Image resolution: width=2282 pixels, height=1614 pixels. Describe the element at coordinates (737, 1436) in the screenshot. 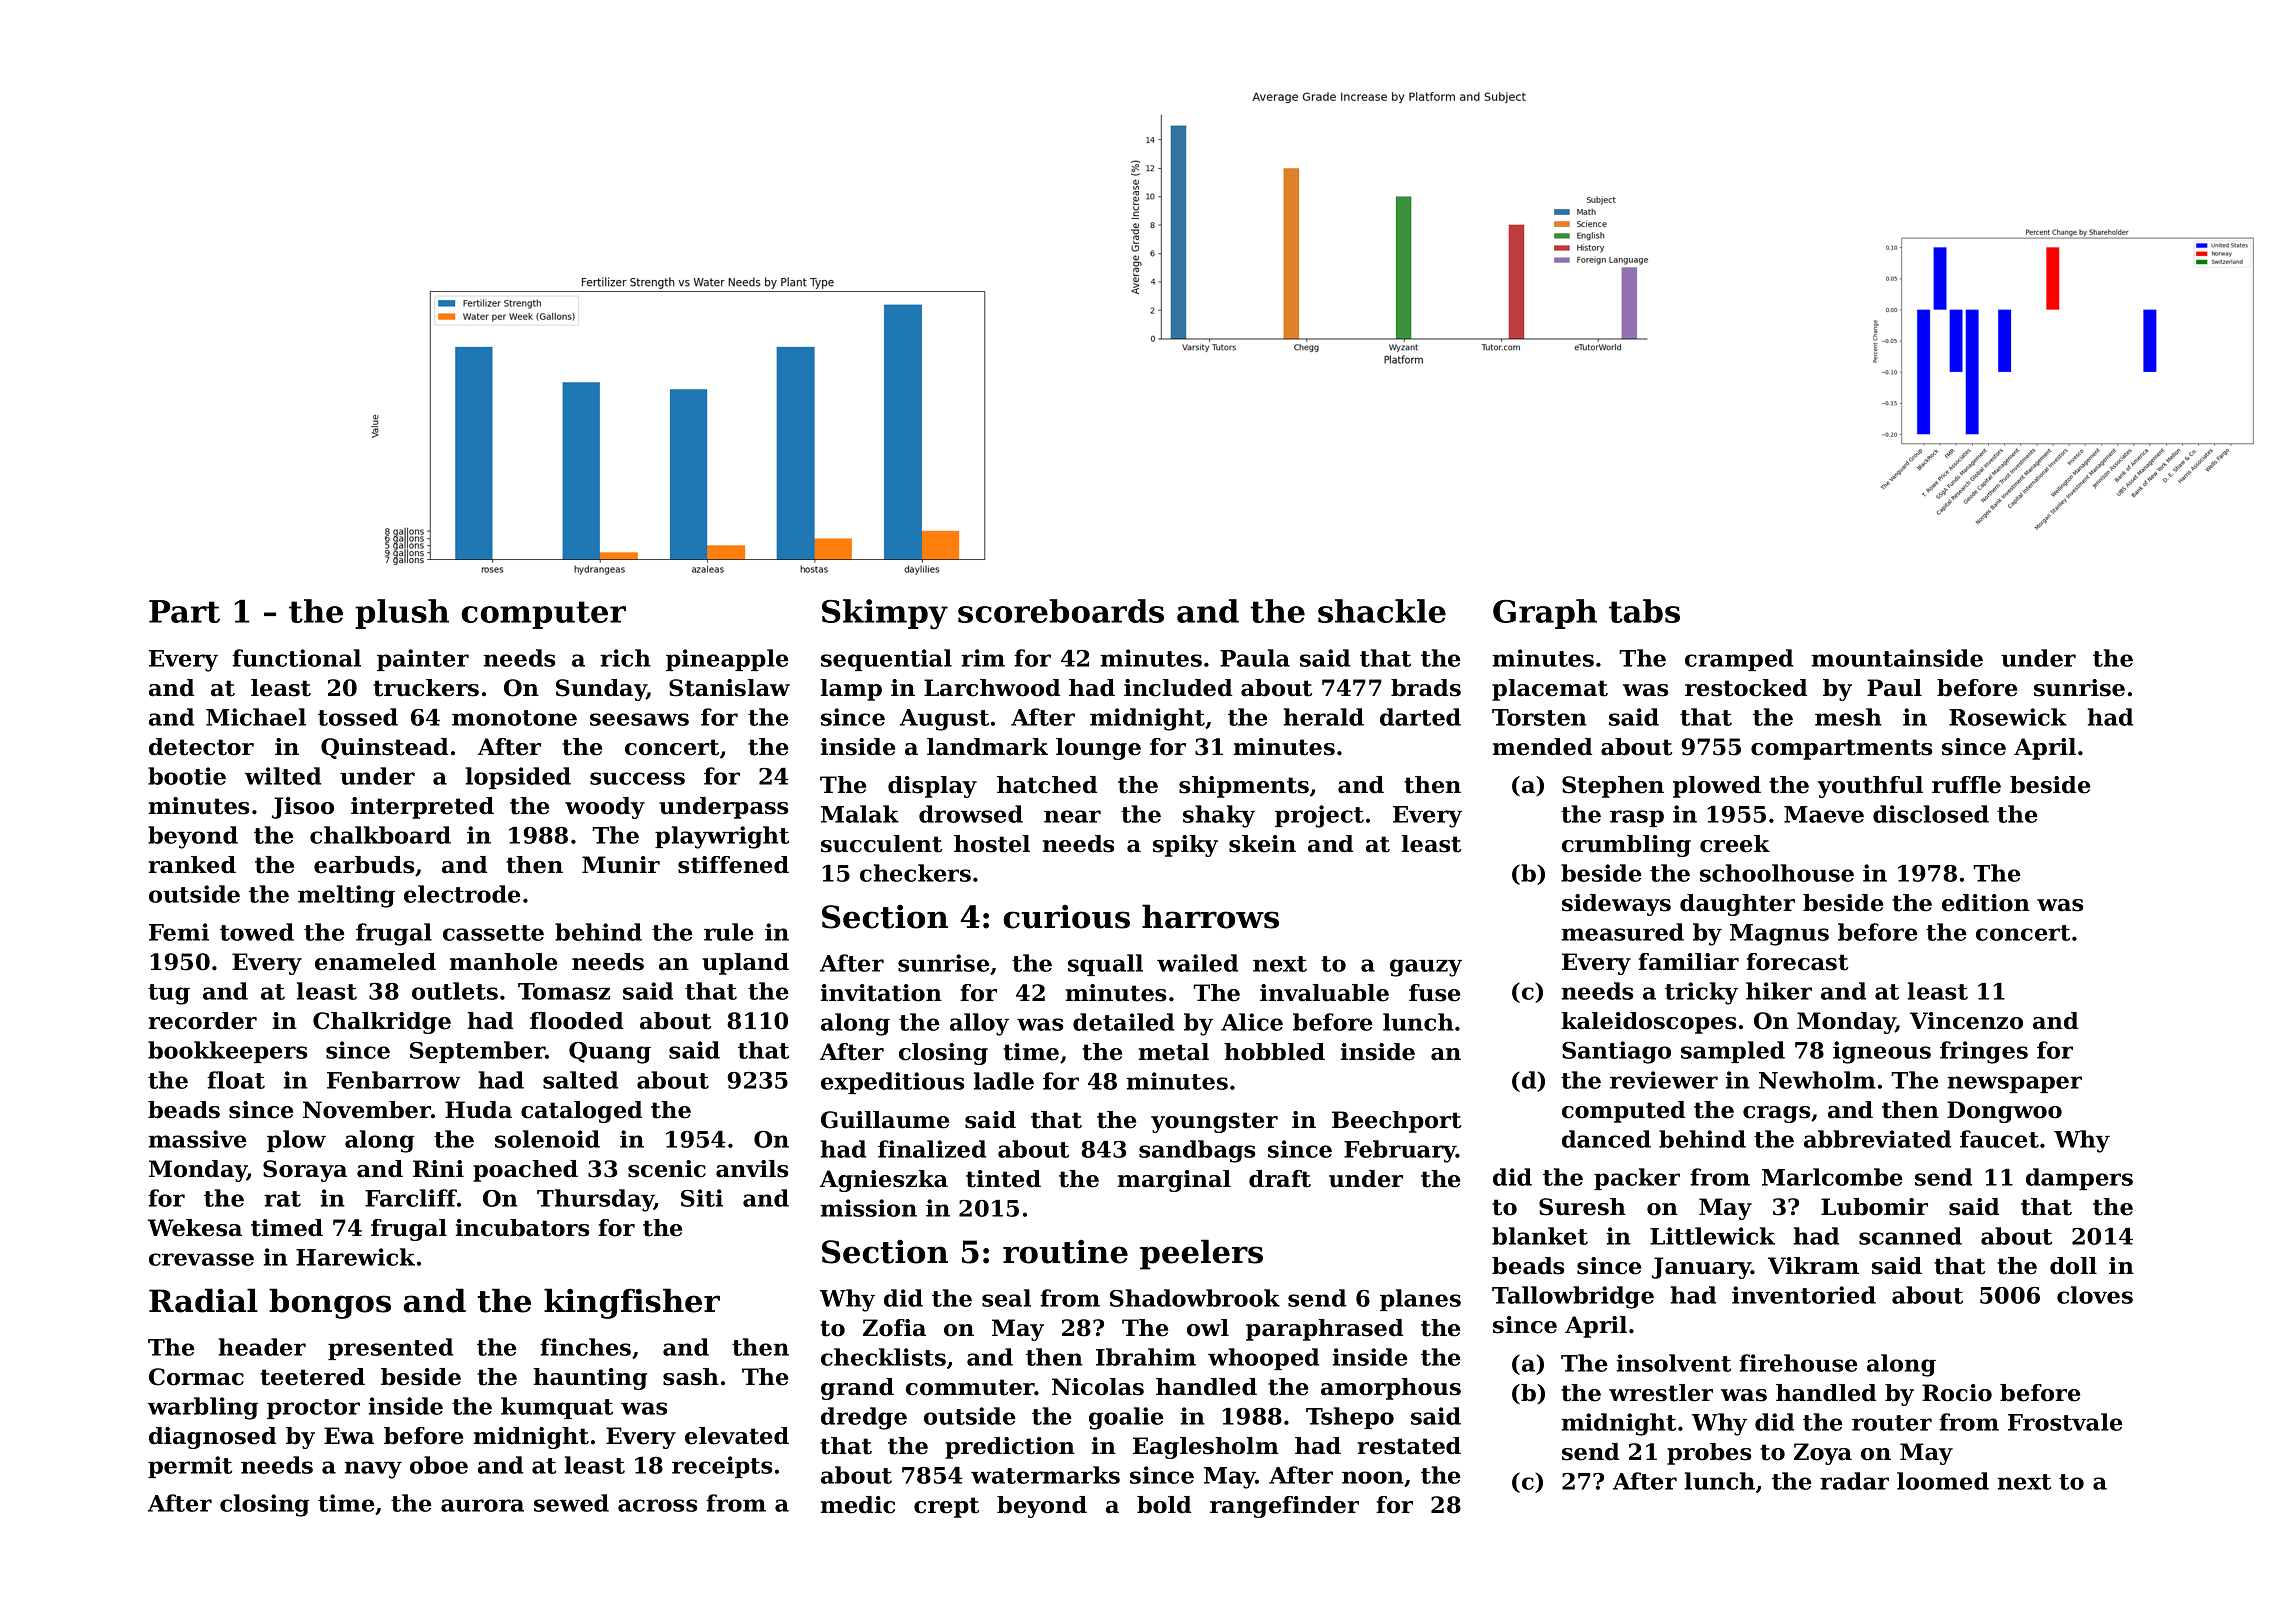

I see `elevated` at that location.
